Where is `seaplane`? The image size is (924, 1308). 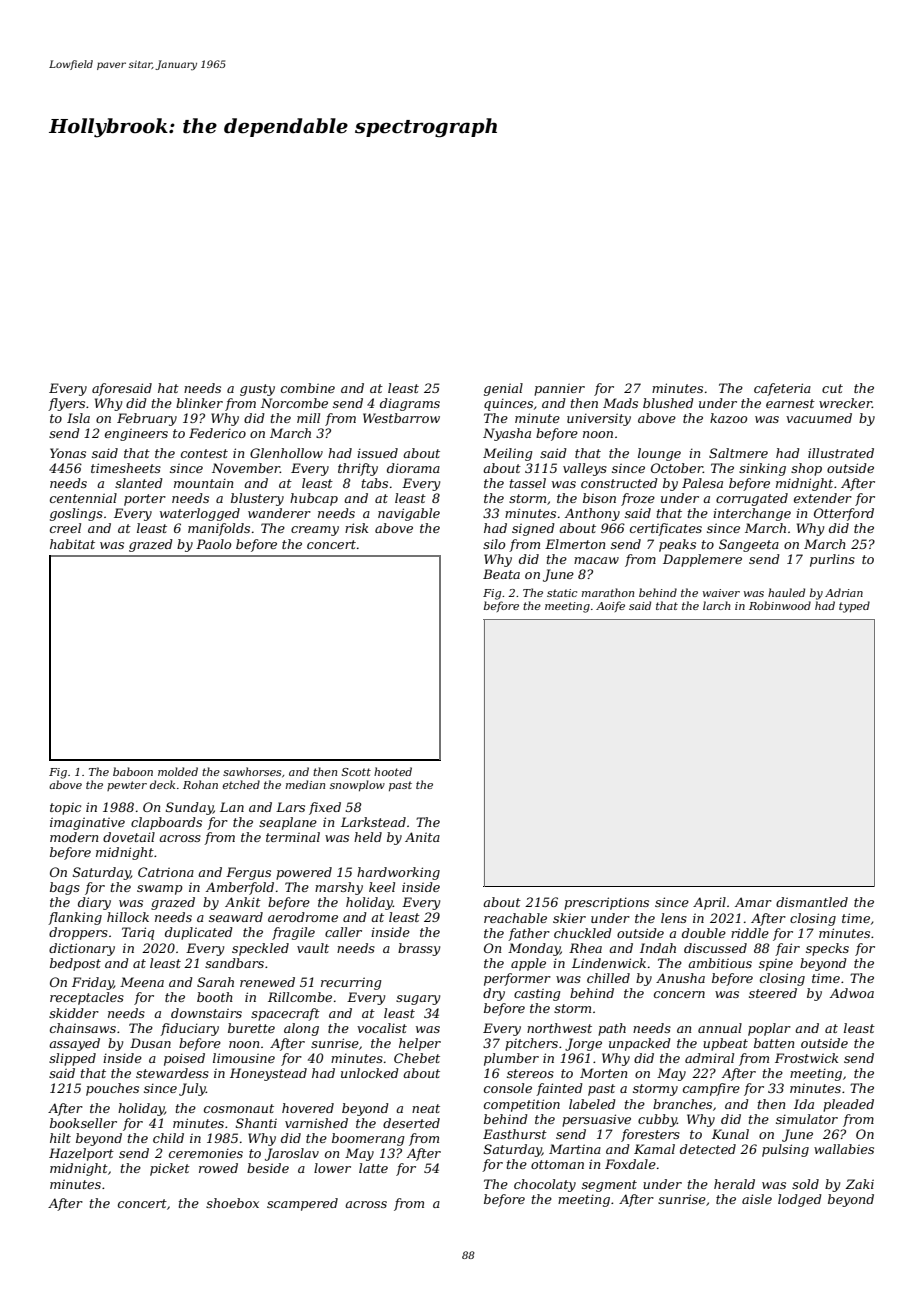
seaplane is located at coordinates (288, 823).
